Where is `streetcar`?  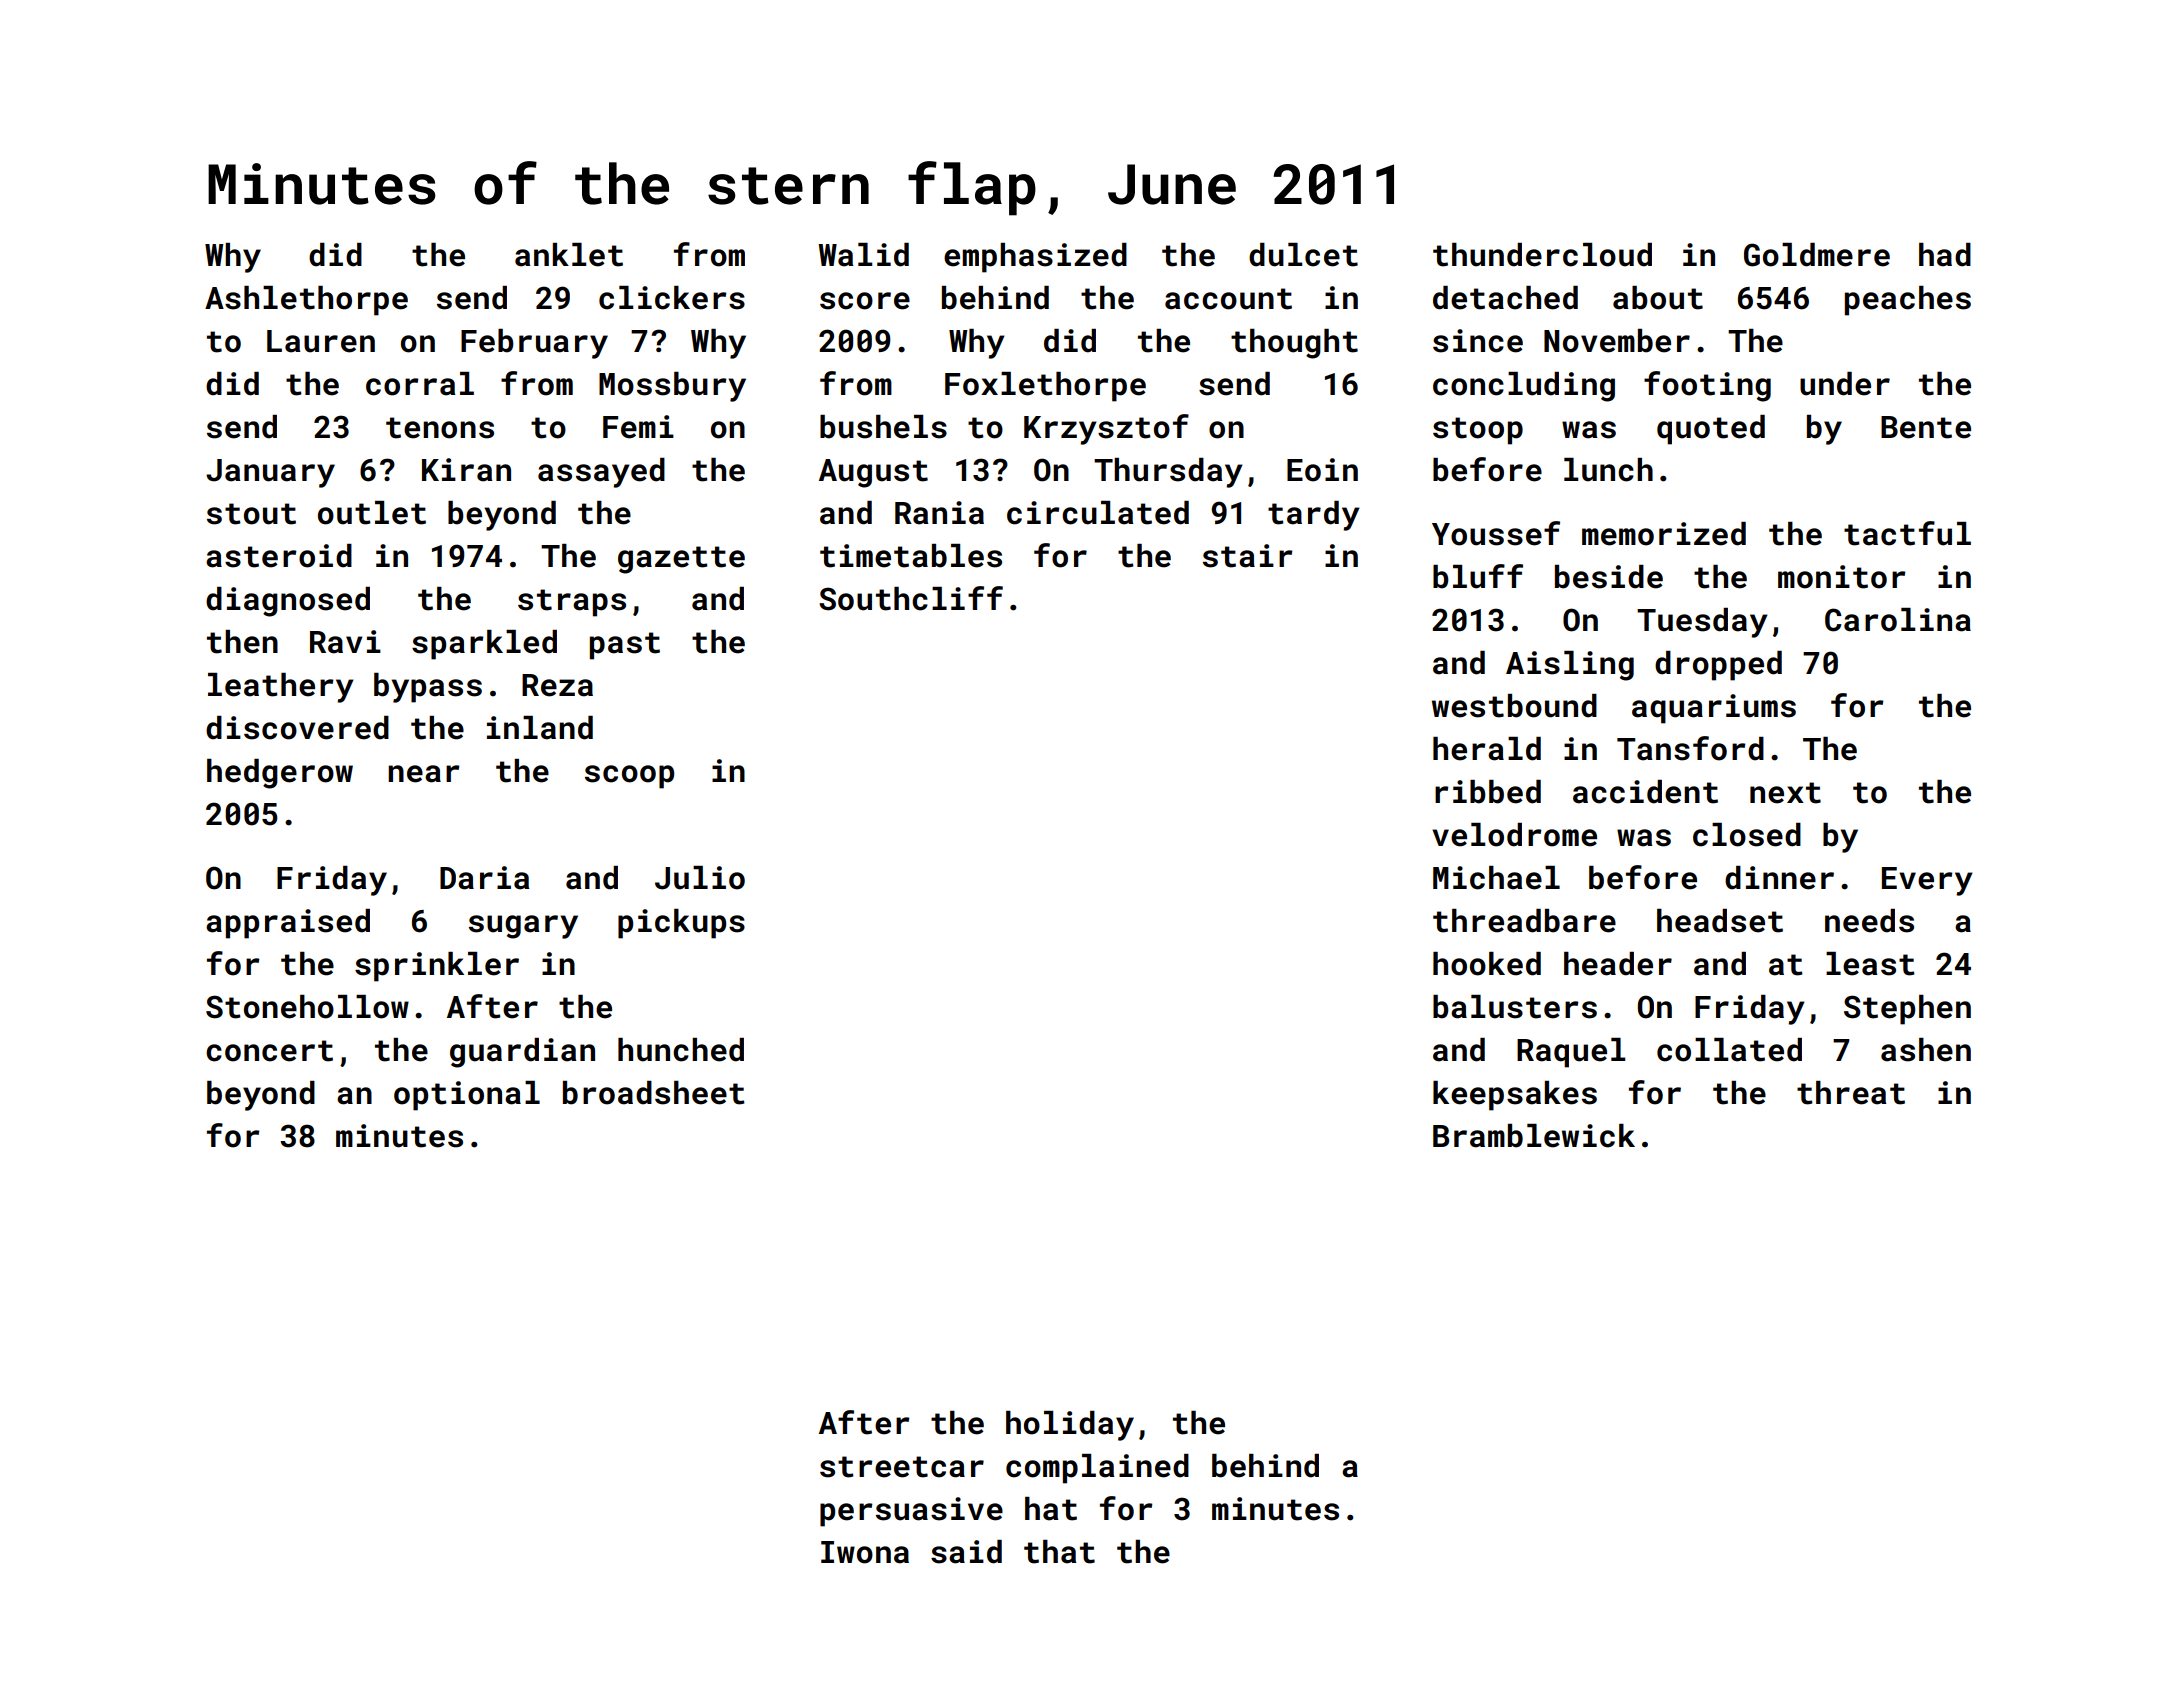
streetcar is located at coordinates (902, 1467).
